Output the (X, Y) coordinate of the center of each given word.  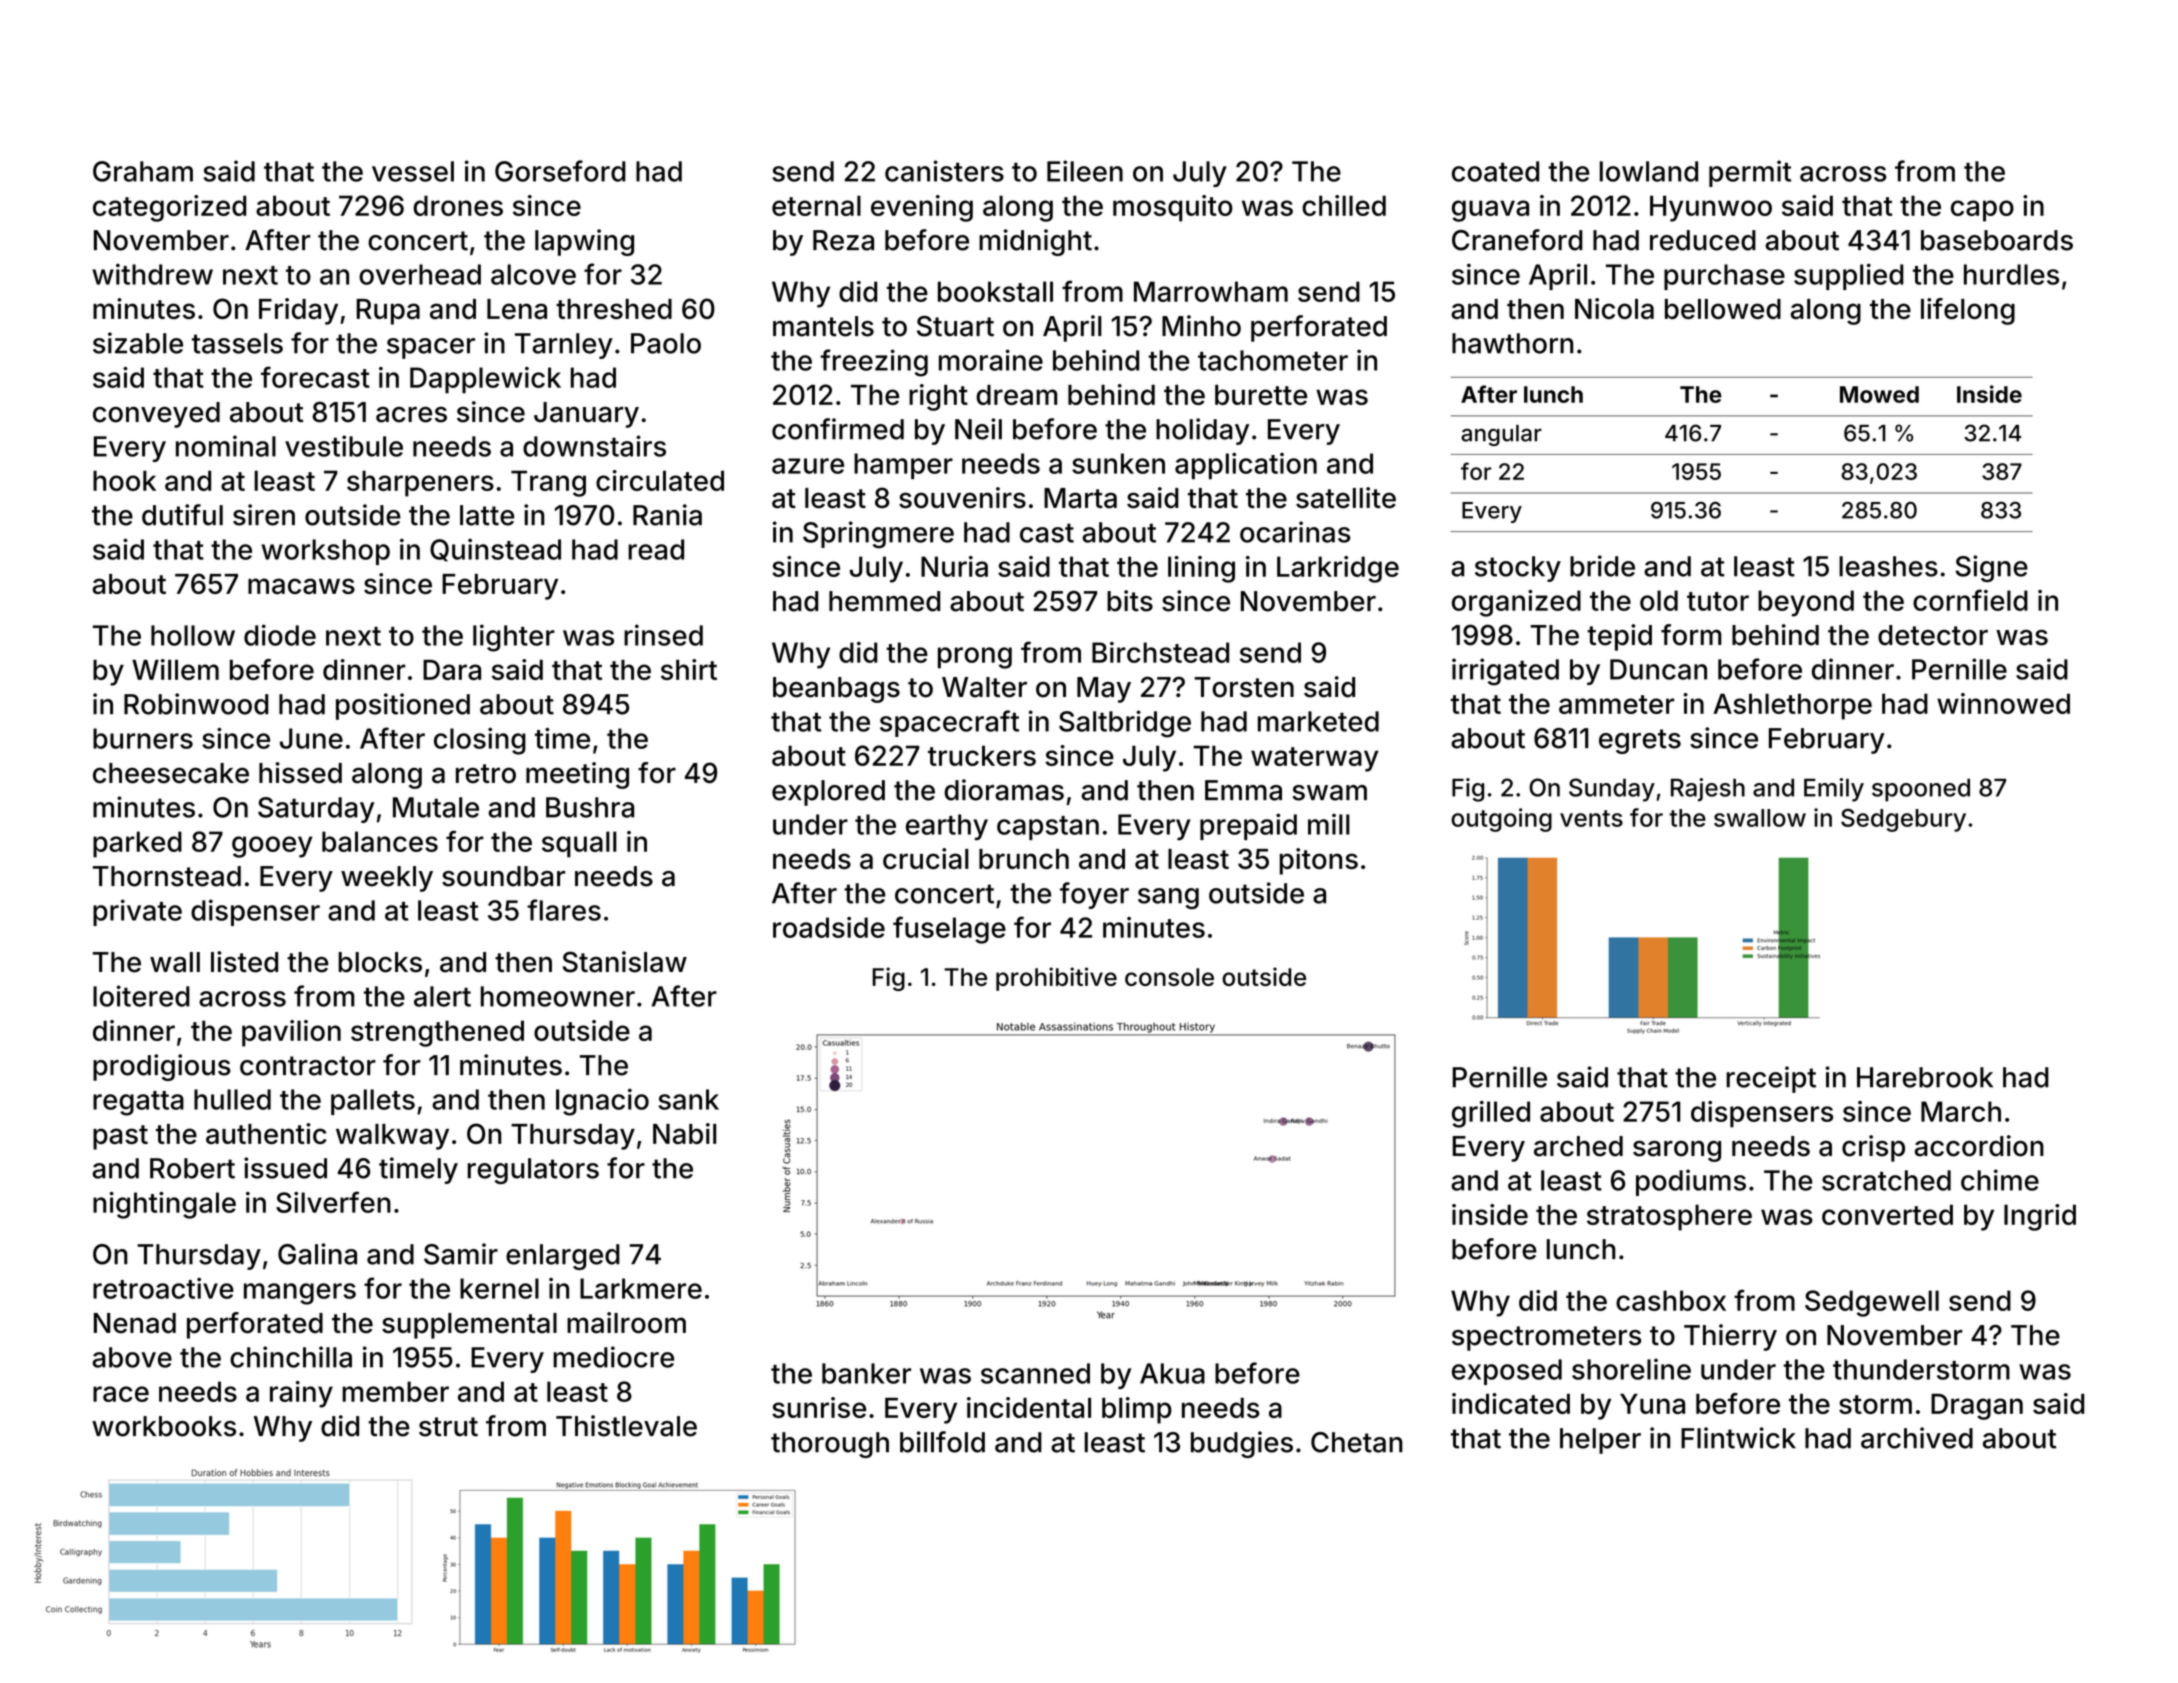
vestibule (344, 446)
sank (688, 1099)
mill (1329, 824)
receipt (1771, 1079)
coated (1495, 171)
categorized (169, 208)
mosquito (1173, 208)
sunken (1118, 463)
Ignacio (602, 1102)
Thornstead (167, 876)
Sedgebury (1903, 820)
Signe (1991, 568)
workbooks (164, 1426)
